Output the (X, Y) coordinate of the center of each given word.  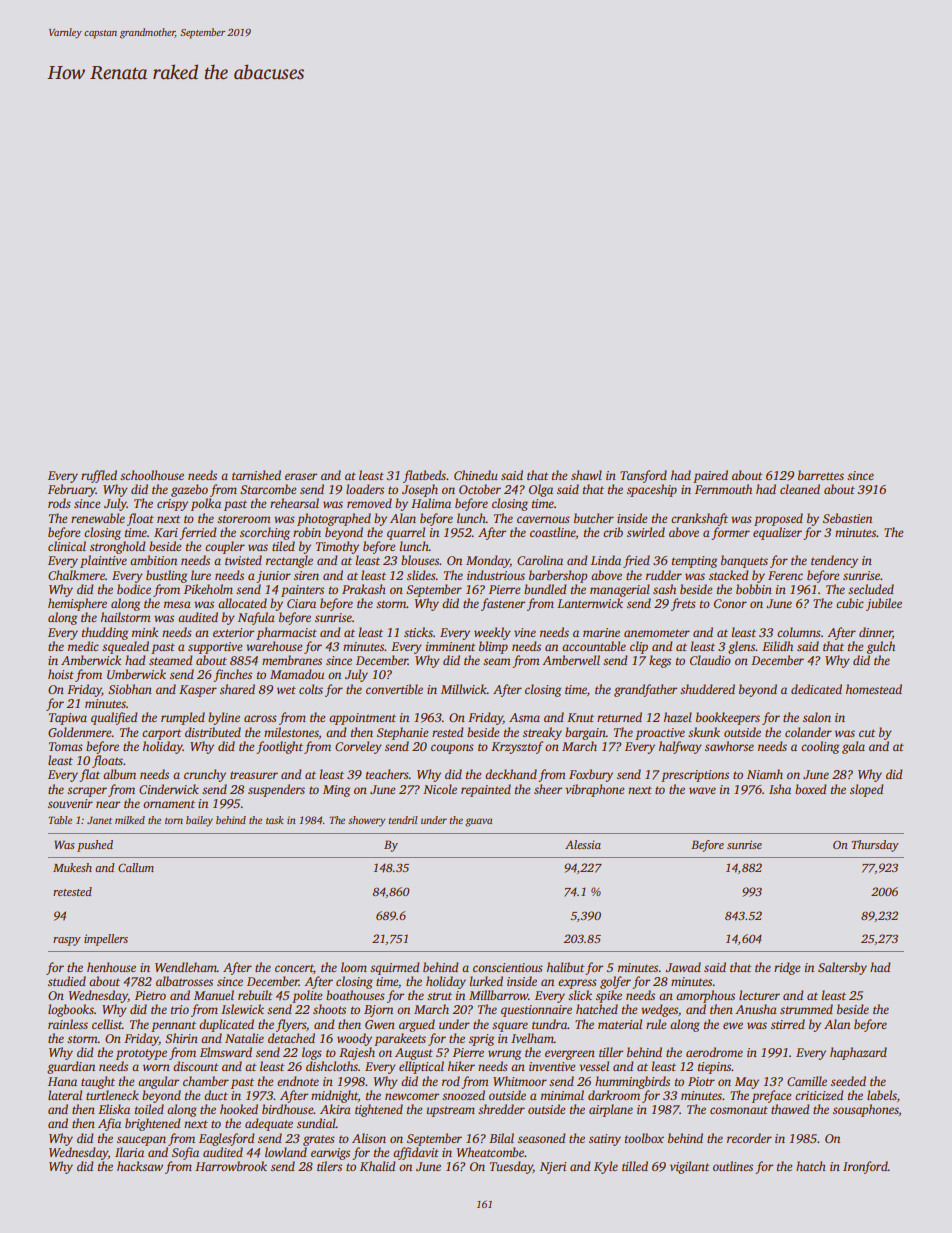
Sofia (185, 1153)
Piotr (701, 1081)
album (119, 774)
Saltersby (842, 968)
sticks (418, 632)
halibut (566, 967)
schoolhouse (152, 475)
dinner (876, 633)
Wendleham (186, 967)
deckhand (511, 774)
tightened (379, 1110)
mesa (177, 604)
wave (702, 790)
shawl (586, 475)
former (730, 533)
